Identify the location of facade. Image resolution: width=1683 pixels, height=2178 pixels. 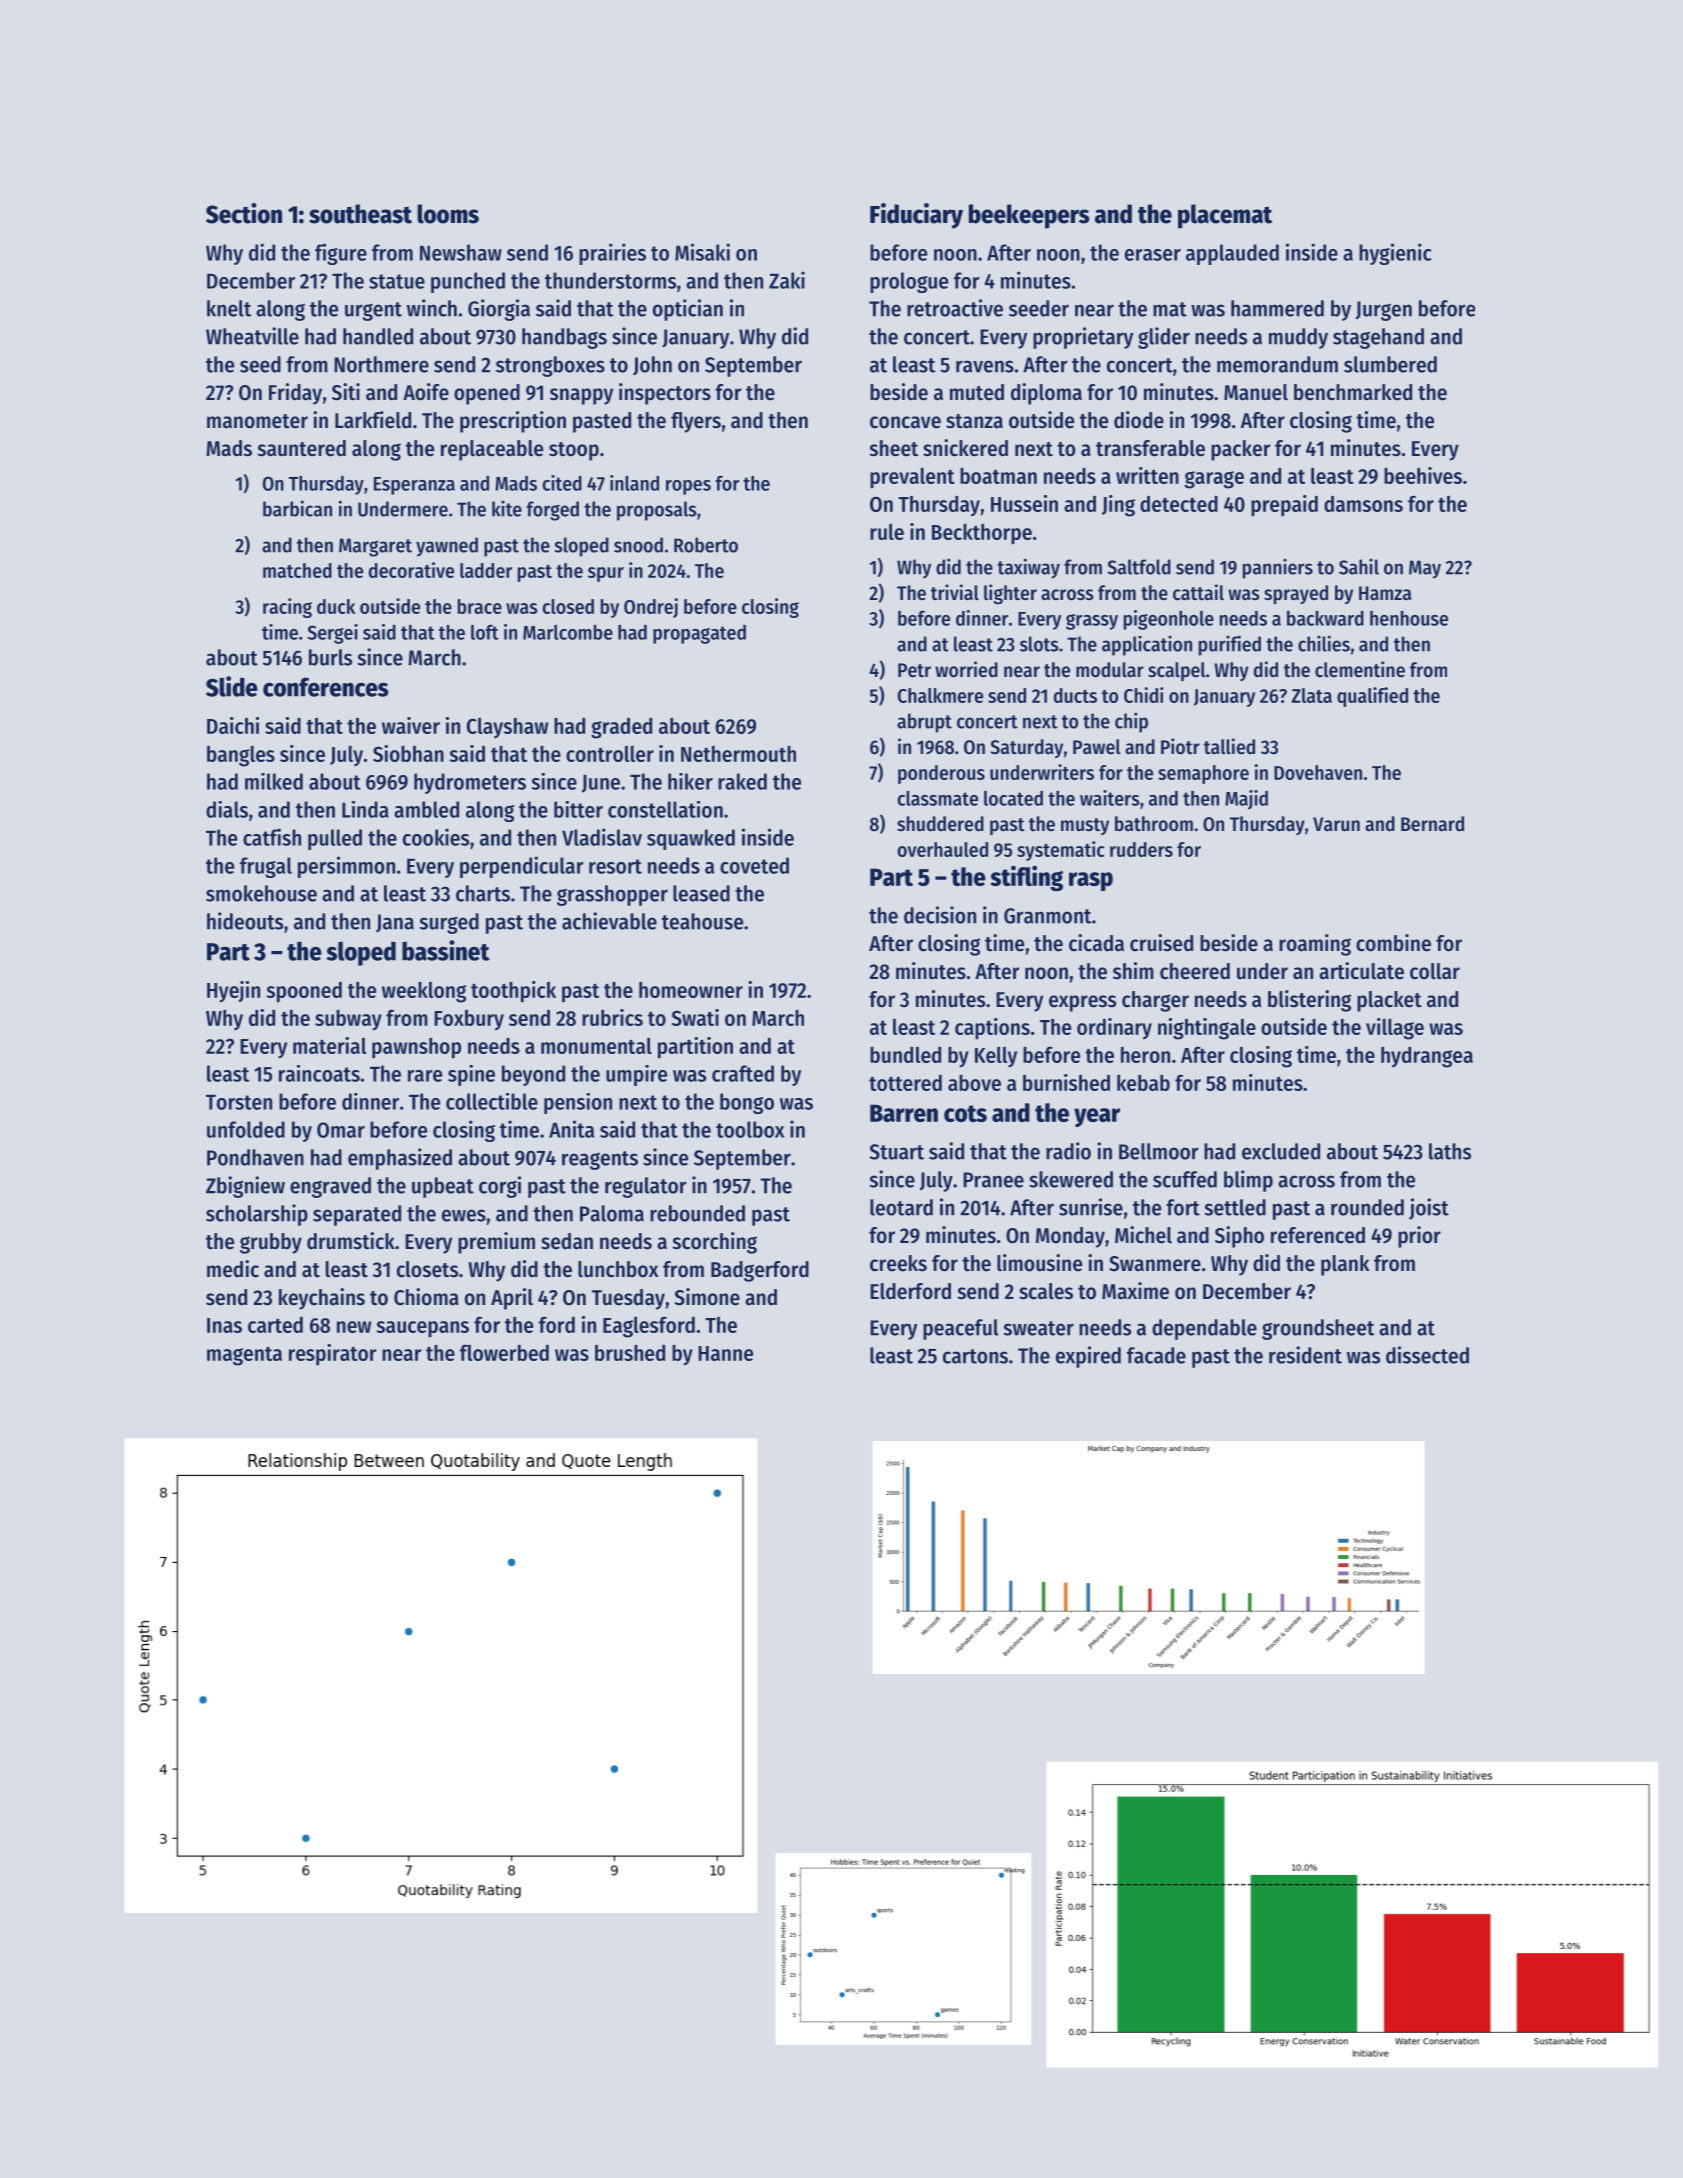
(1156, 1355).
